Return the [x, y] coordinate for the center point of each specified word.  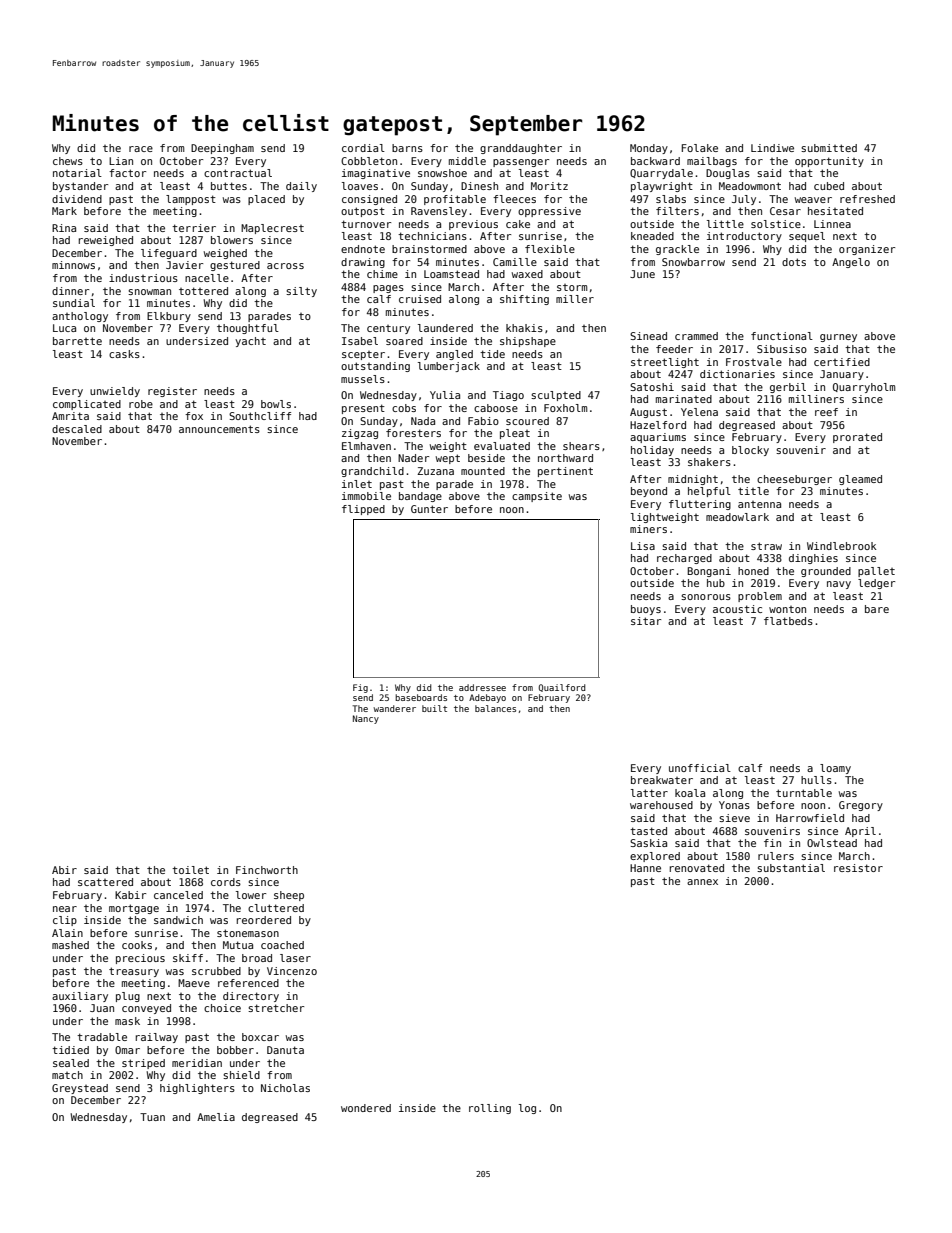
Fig [360, 688]
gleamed [860, 480]
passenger [521, 163]
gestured [235, 266]
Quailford [562, 688]
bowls [276, 404]
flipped [363, 510]
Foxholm [565, 408]
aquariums [658, 438]
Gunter [429, 509]
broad [257, 958]
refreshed [867, 199]
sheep [289, 896]
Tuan [152, 1117]
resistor [858, 868]
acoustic [737, 609]
